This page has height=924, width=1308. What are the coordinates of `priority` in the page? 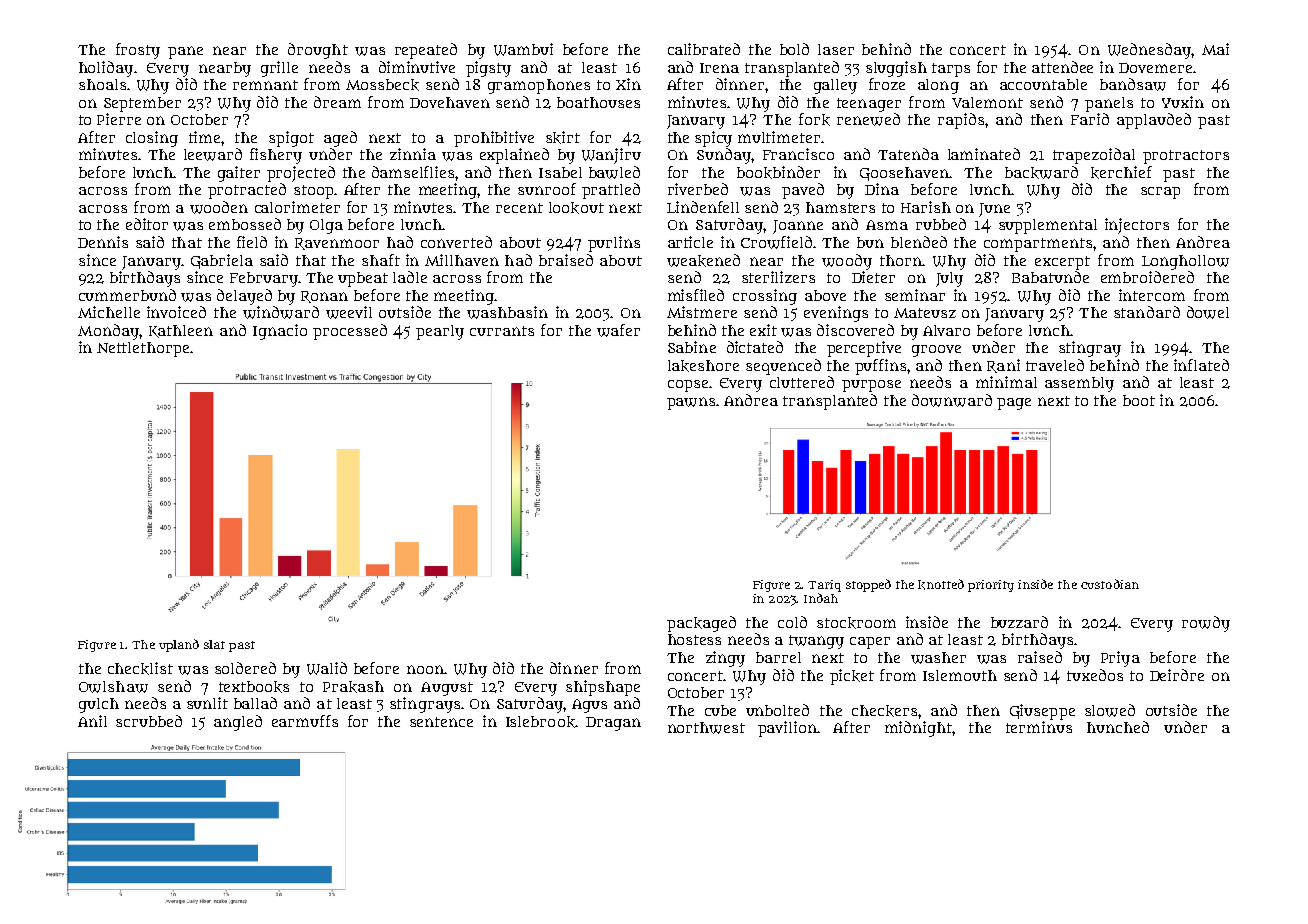 It's located at (991, 586).
